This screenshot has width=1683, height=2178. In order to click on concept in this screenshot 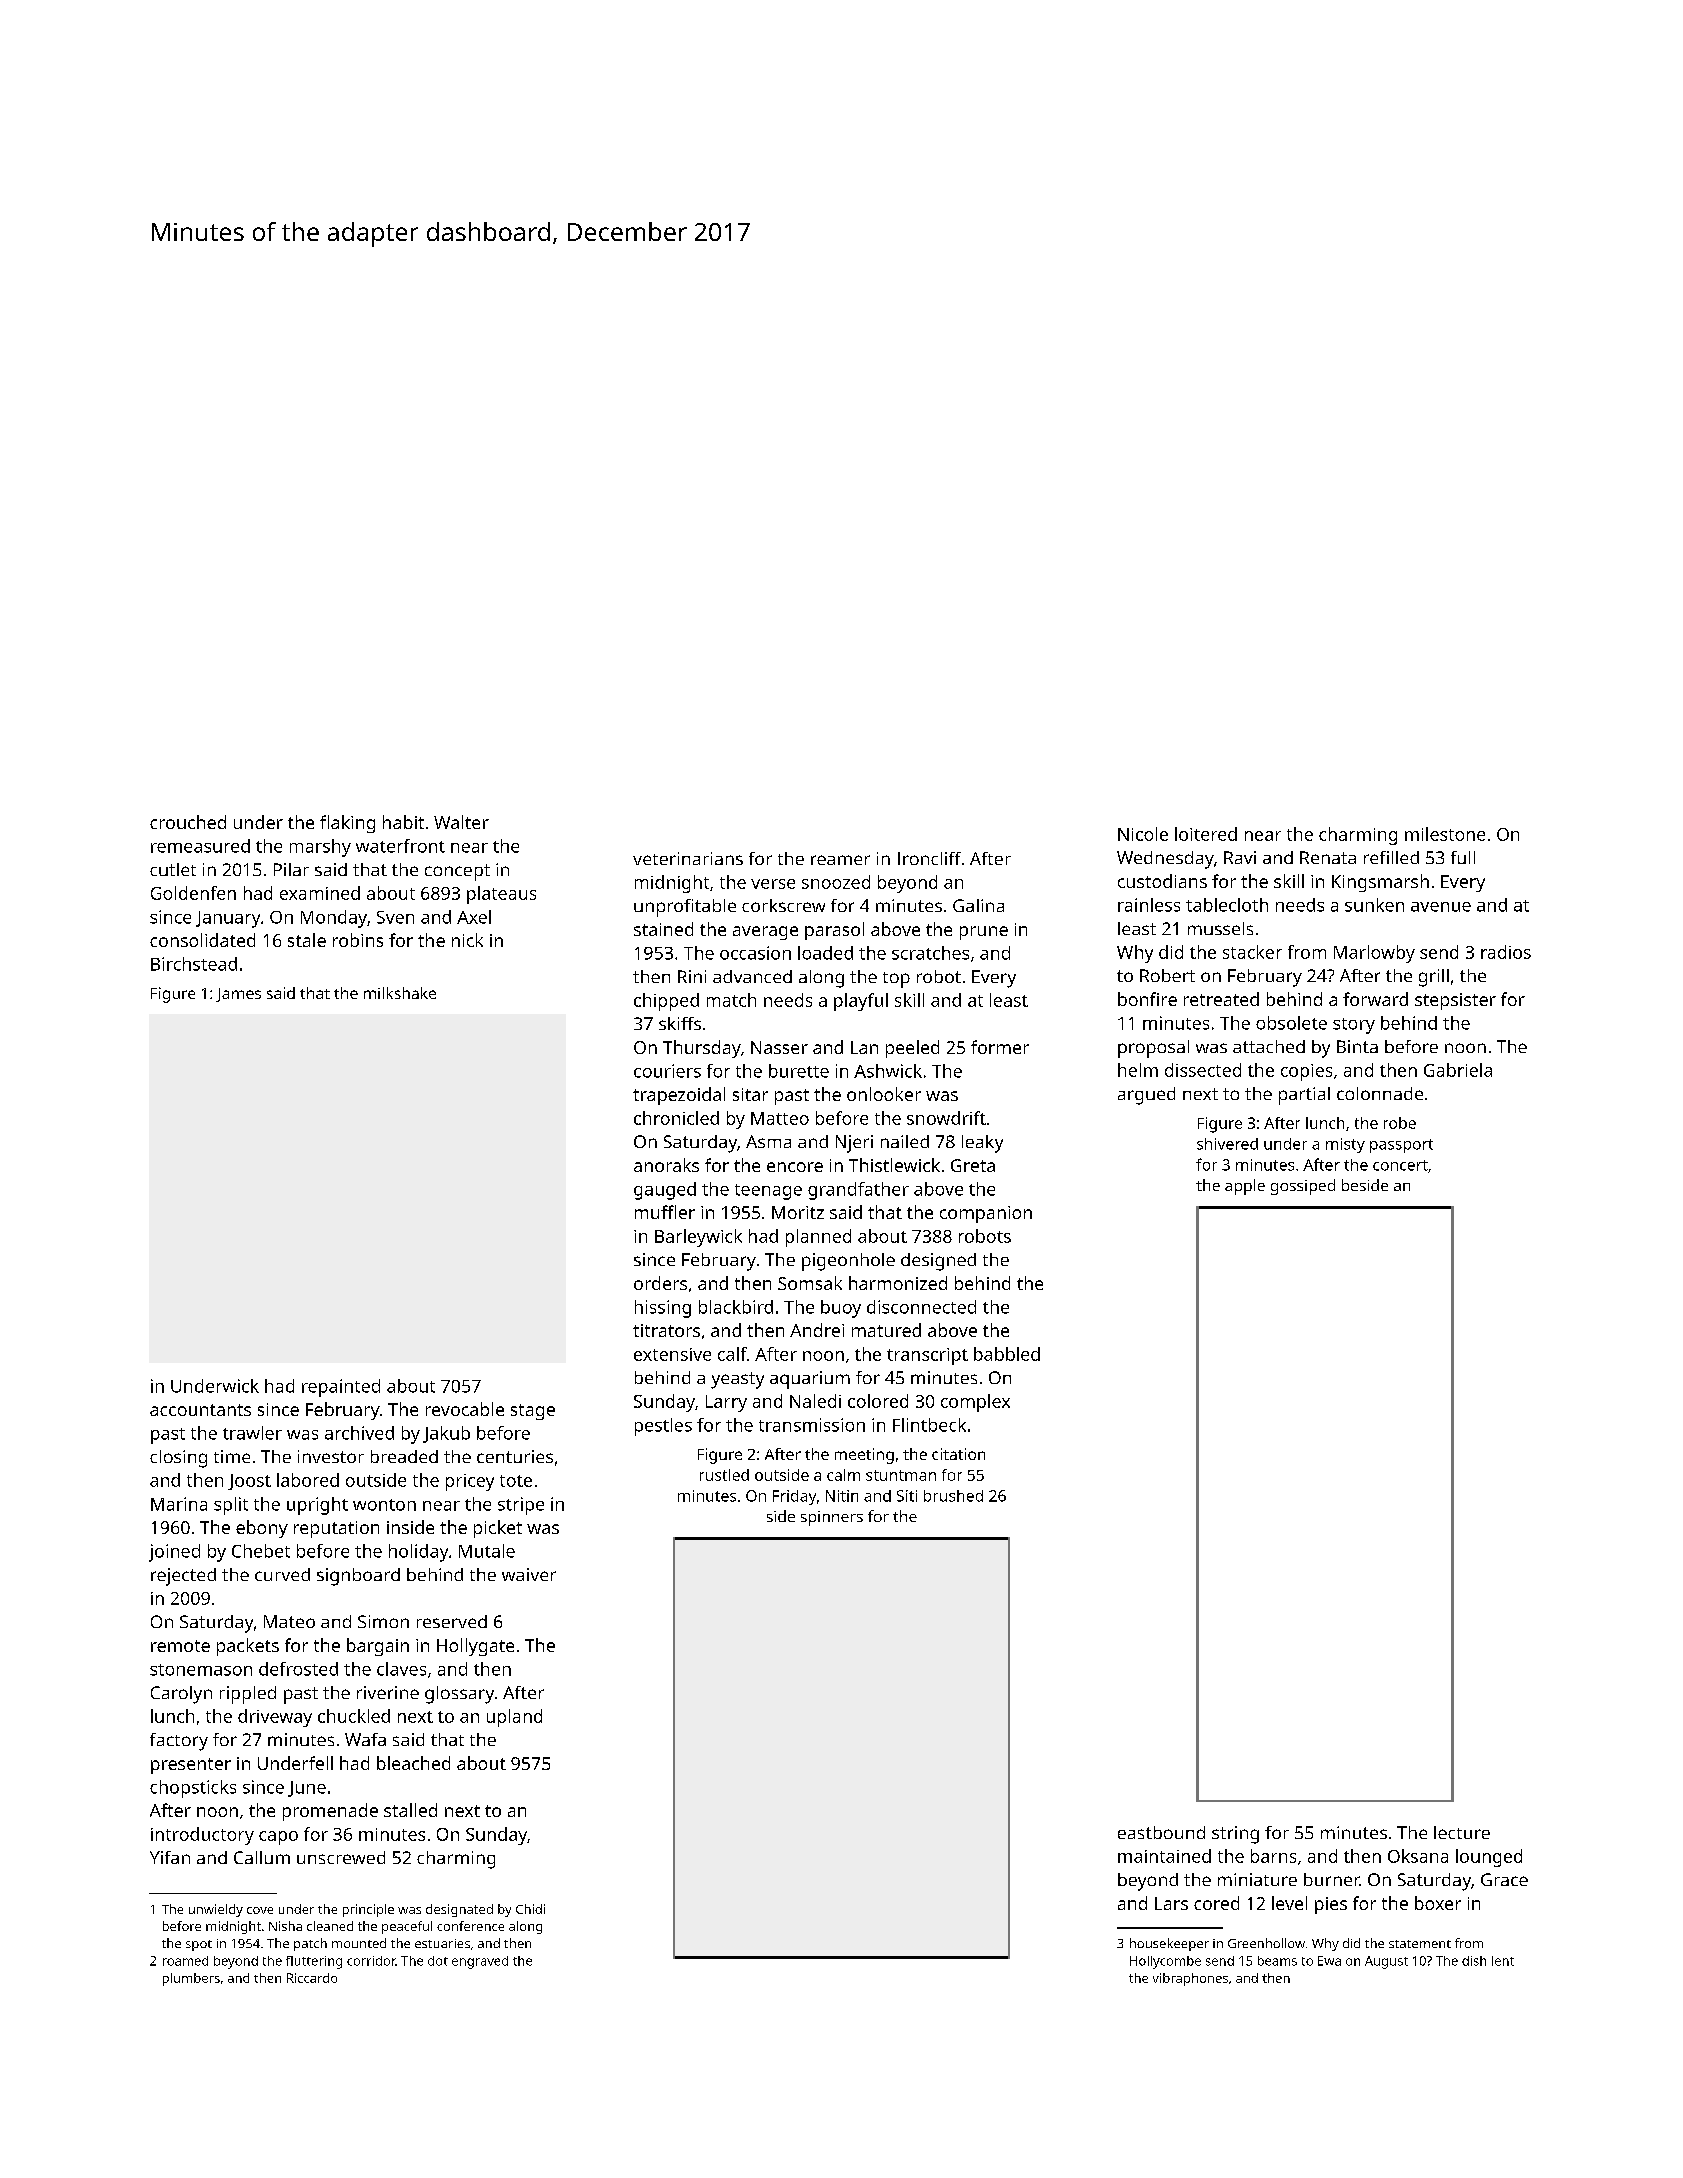, I will do `click(457, 872)`.
